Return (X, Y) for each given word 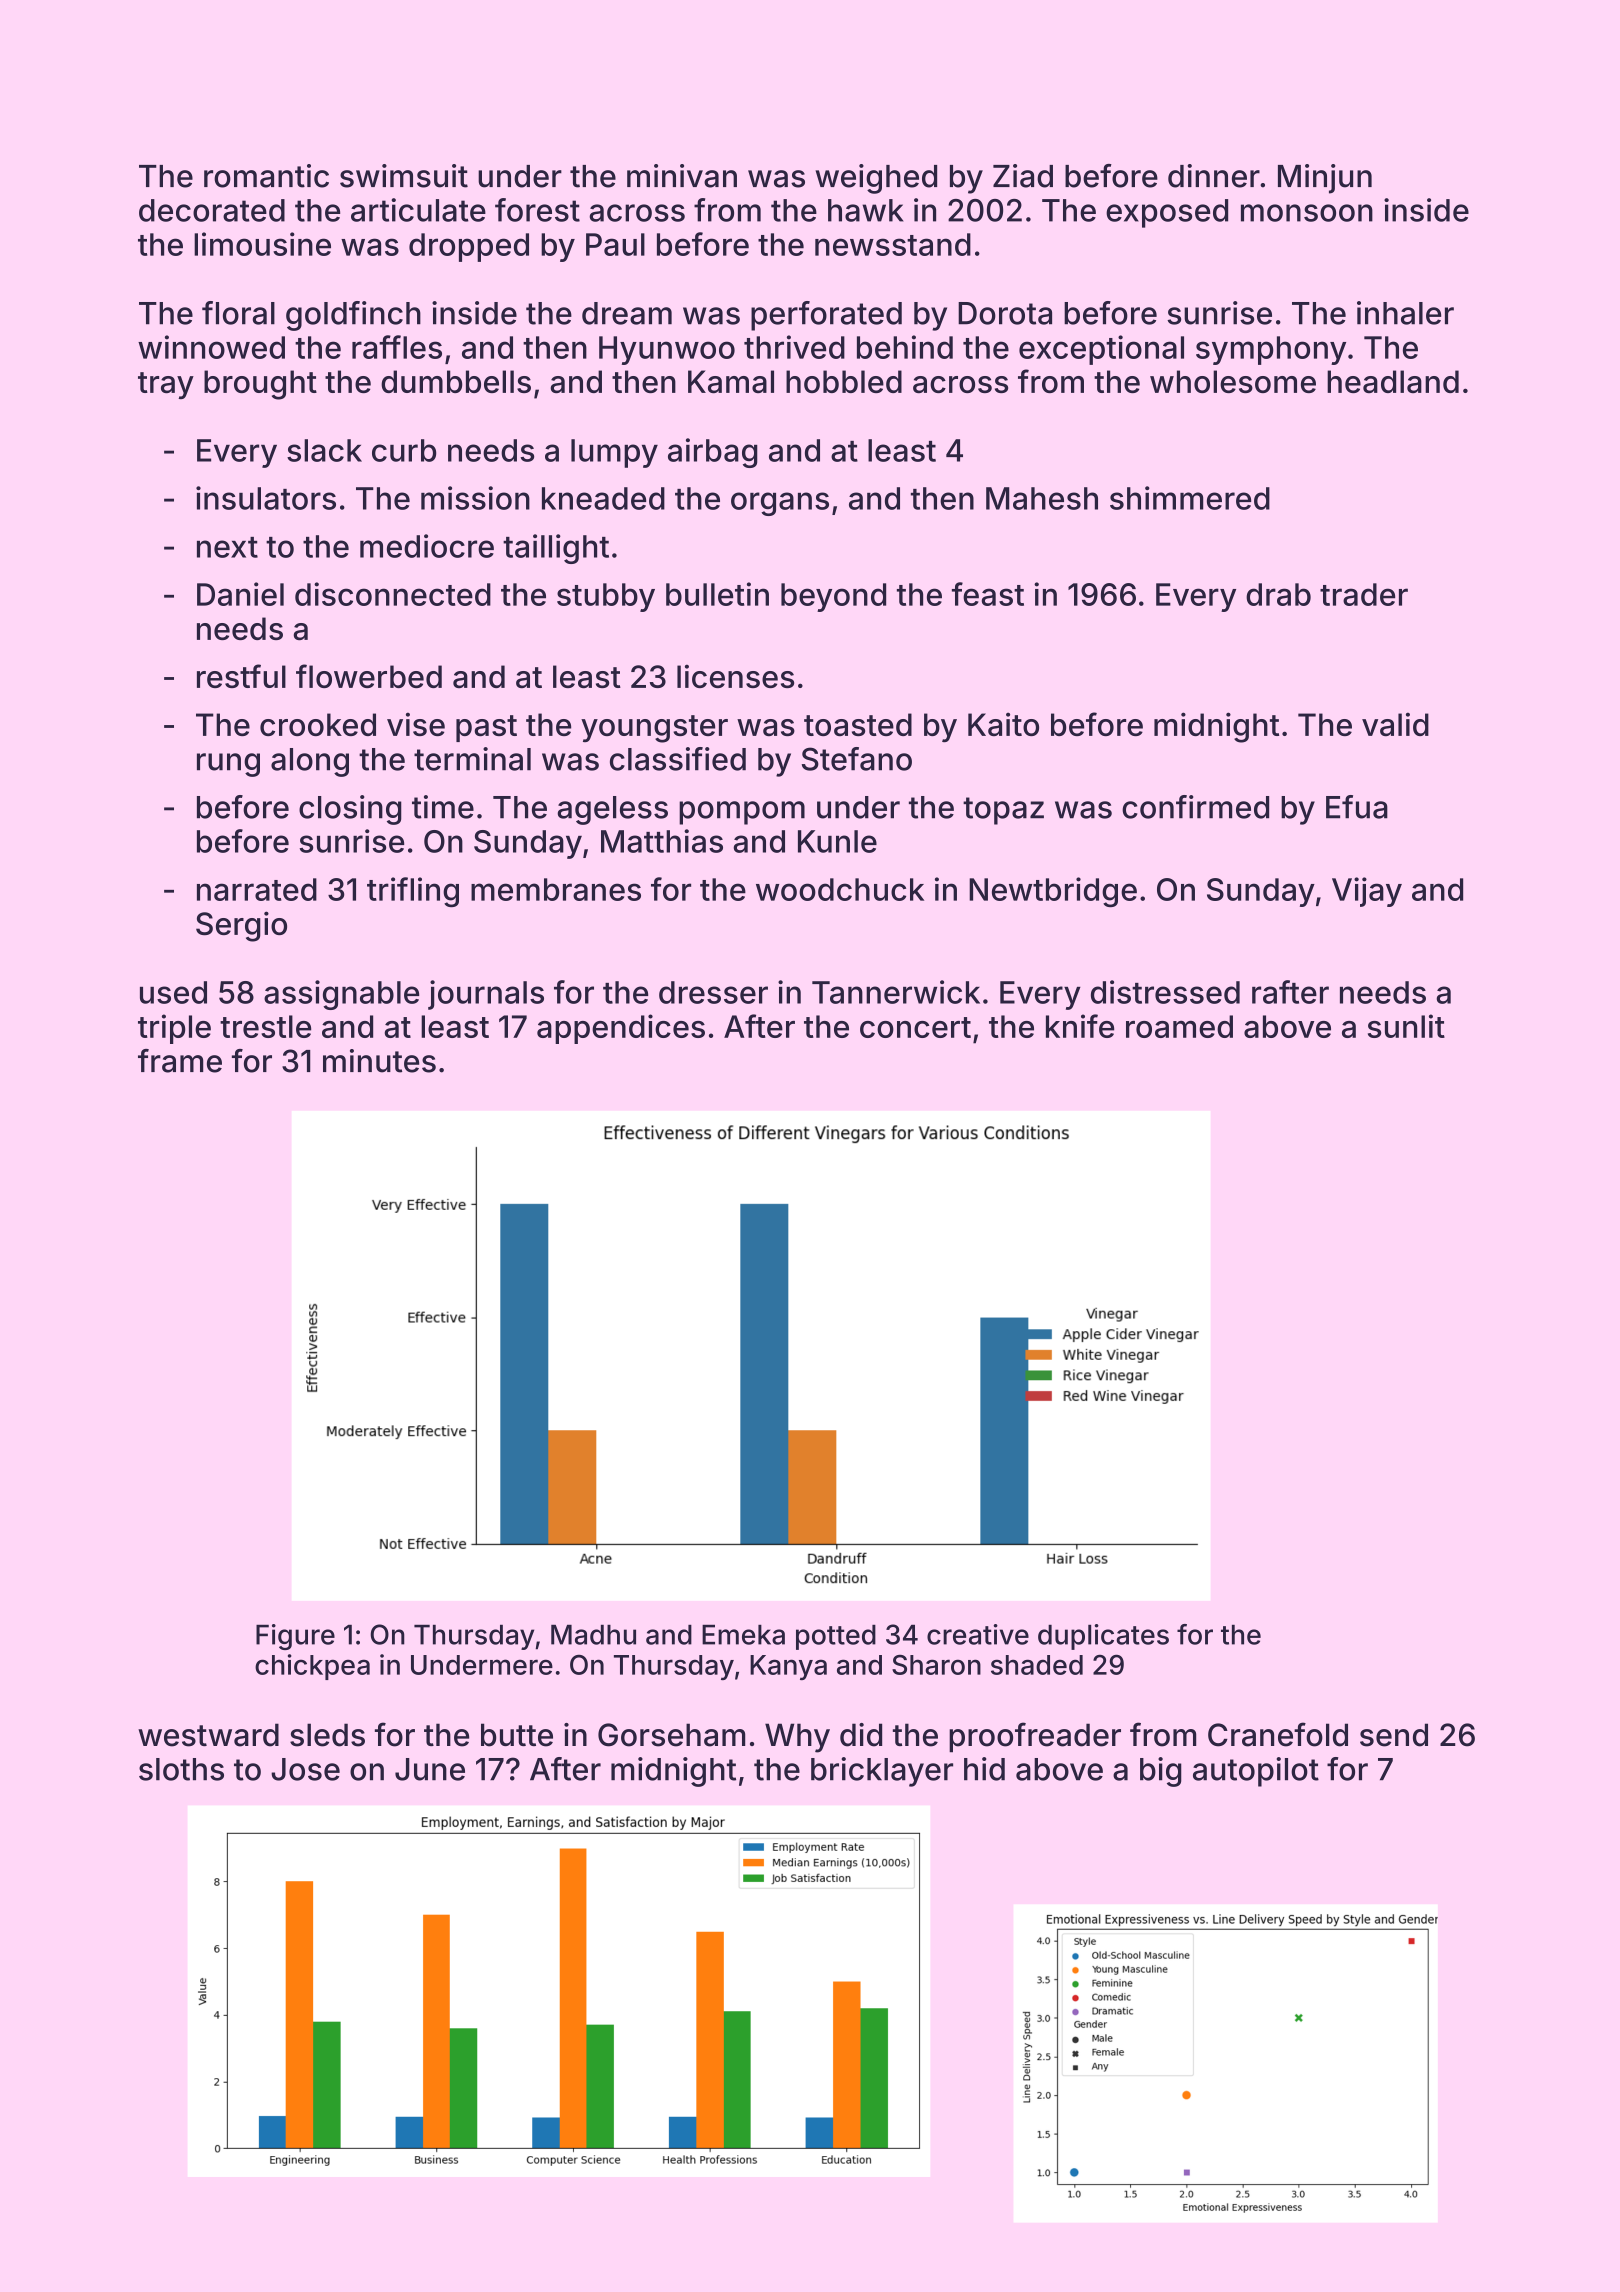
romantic (266, 176)
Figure (295, 1637)
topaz (1003, 811)
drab (1278, 594)
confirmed (1195, 807)
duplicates (1103, 1637)
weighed (876, 179)
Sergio (241, 926)
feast (988, 594)
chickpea (312, 1667)
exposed (1167, 213)
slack (324, 450)
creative (978, 1634)
